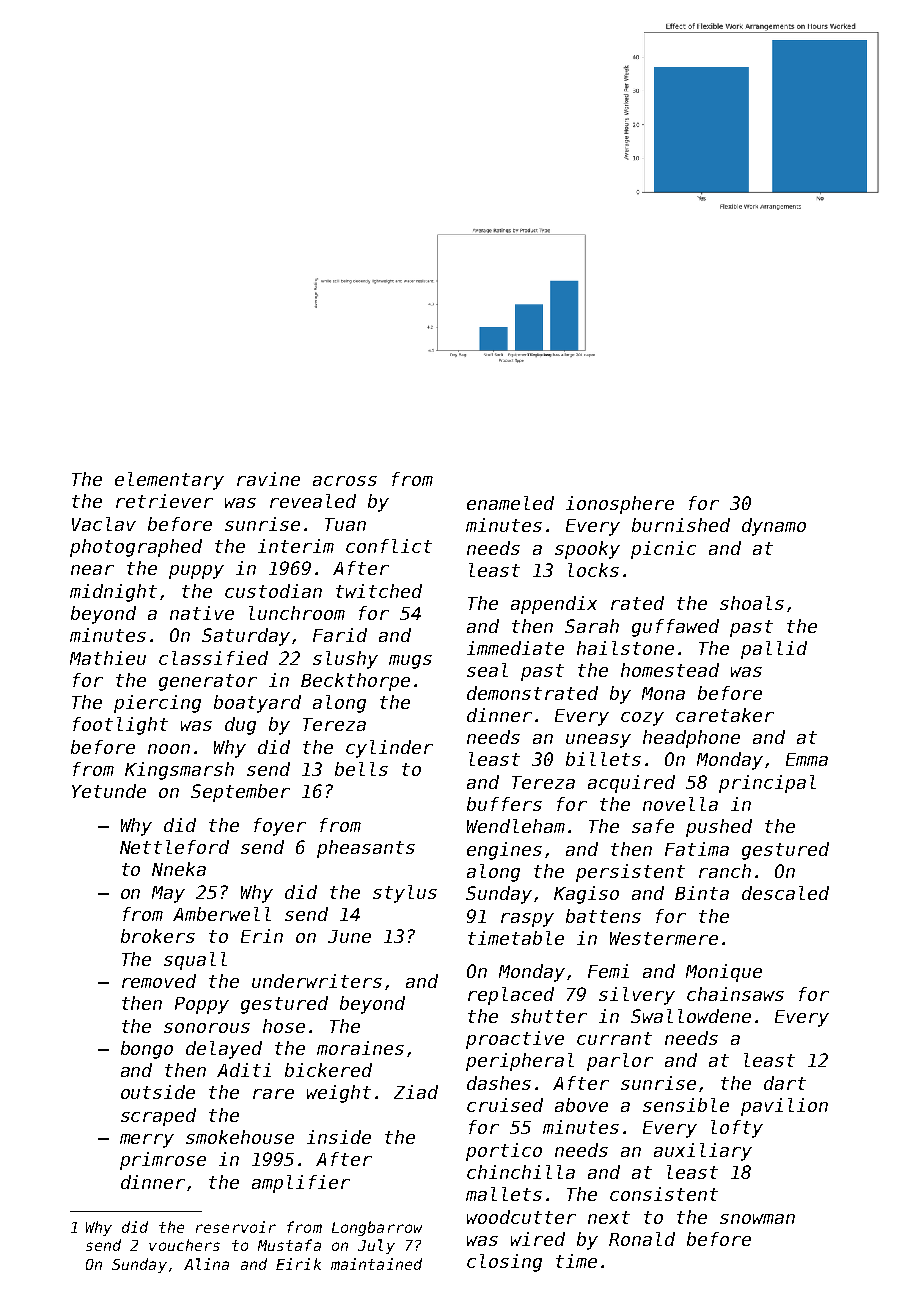  What do you see at coordinates (767, 784) in the page?
I see `principal` at bounding box center [767, 784].
